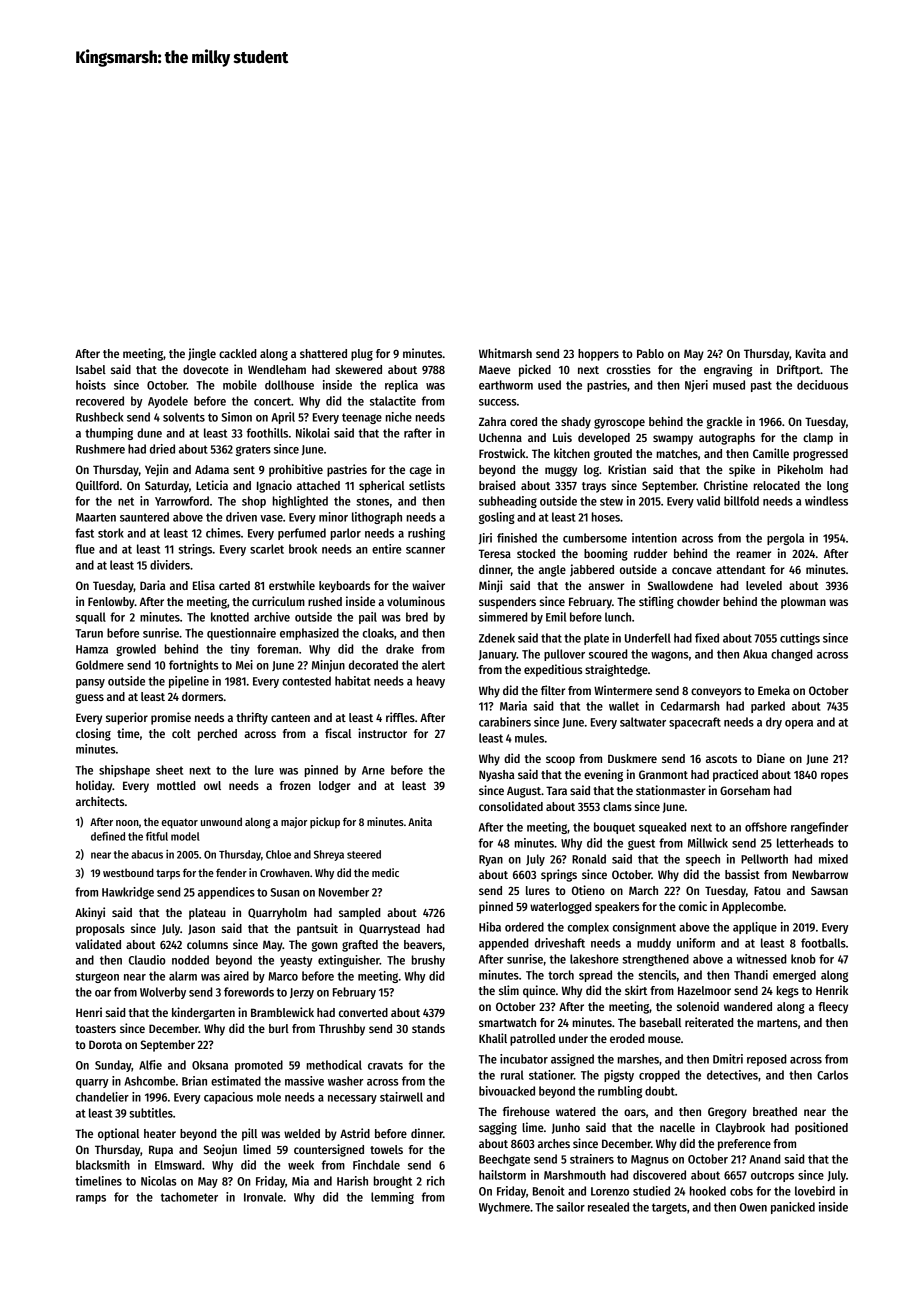  I want to click on mottled, so click(176, 785).
